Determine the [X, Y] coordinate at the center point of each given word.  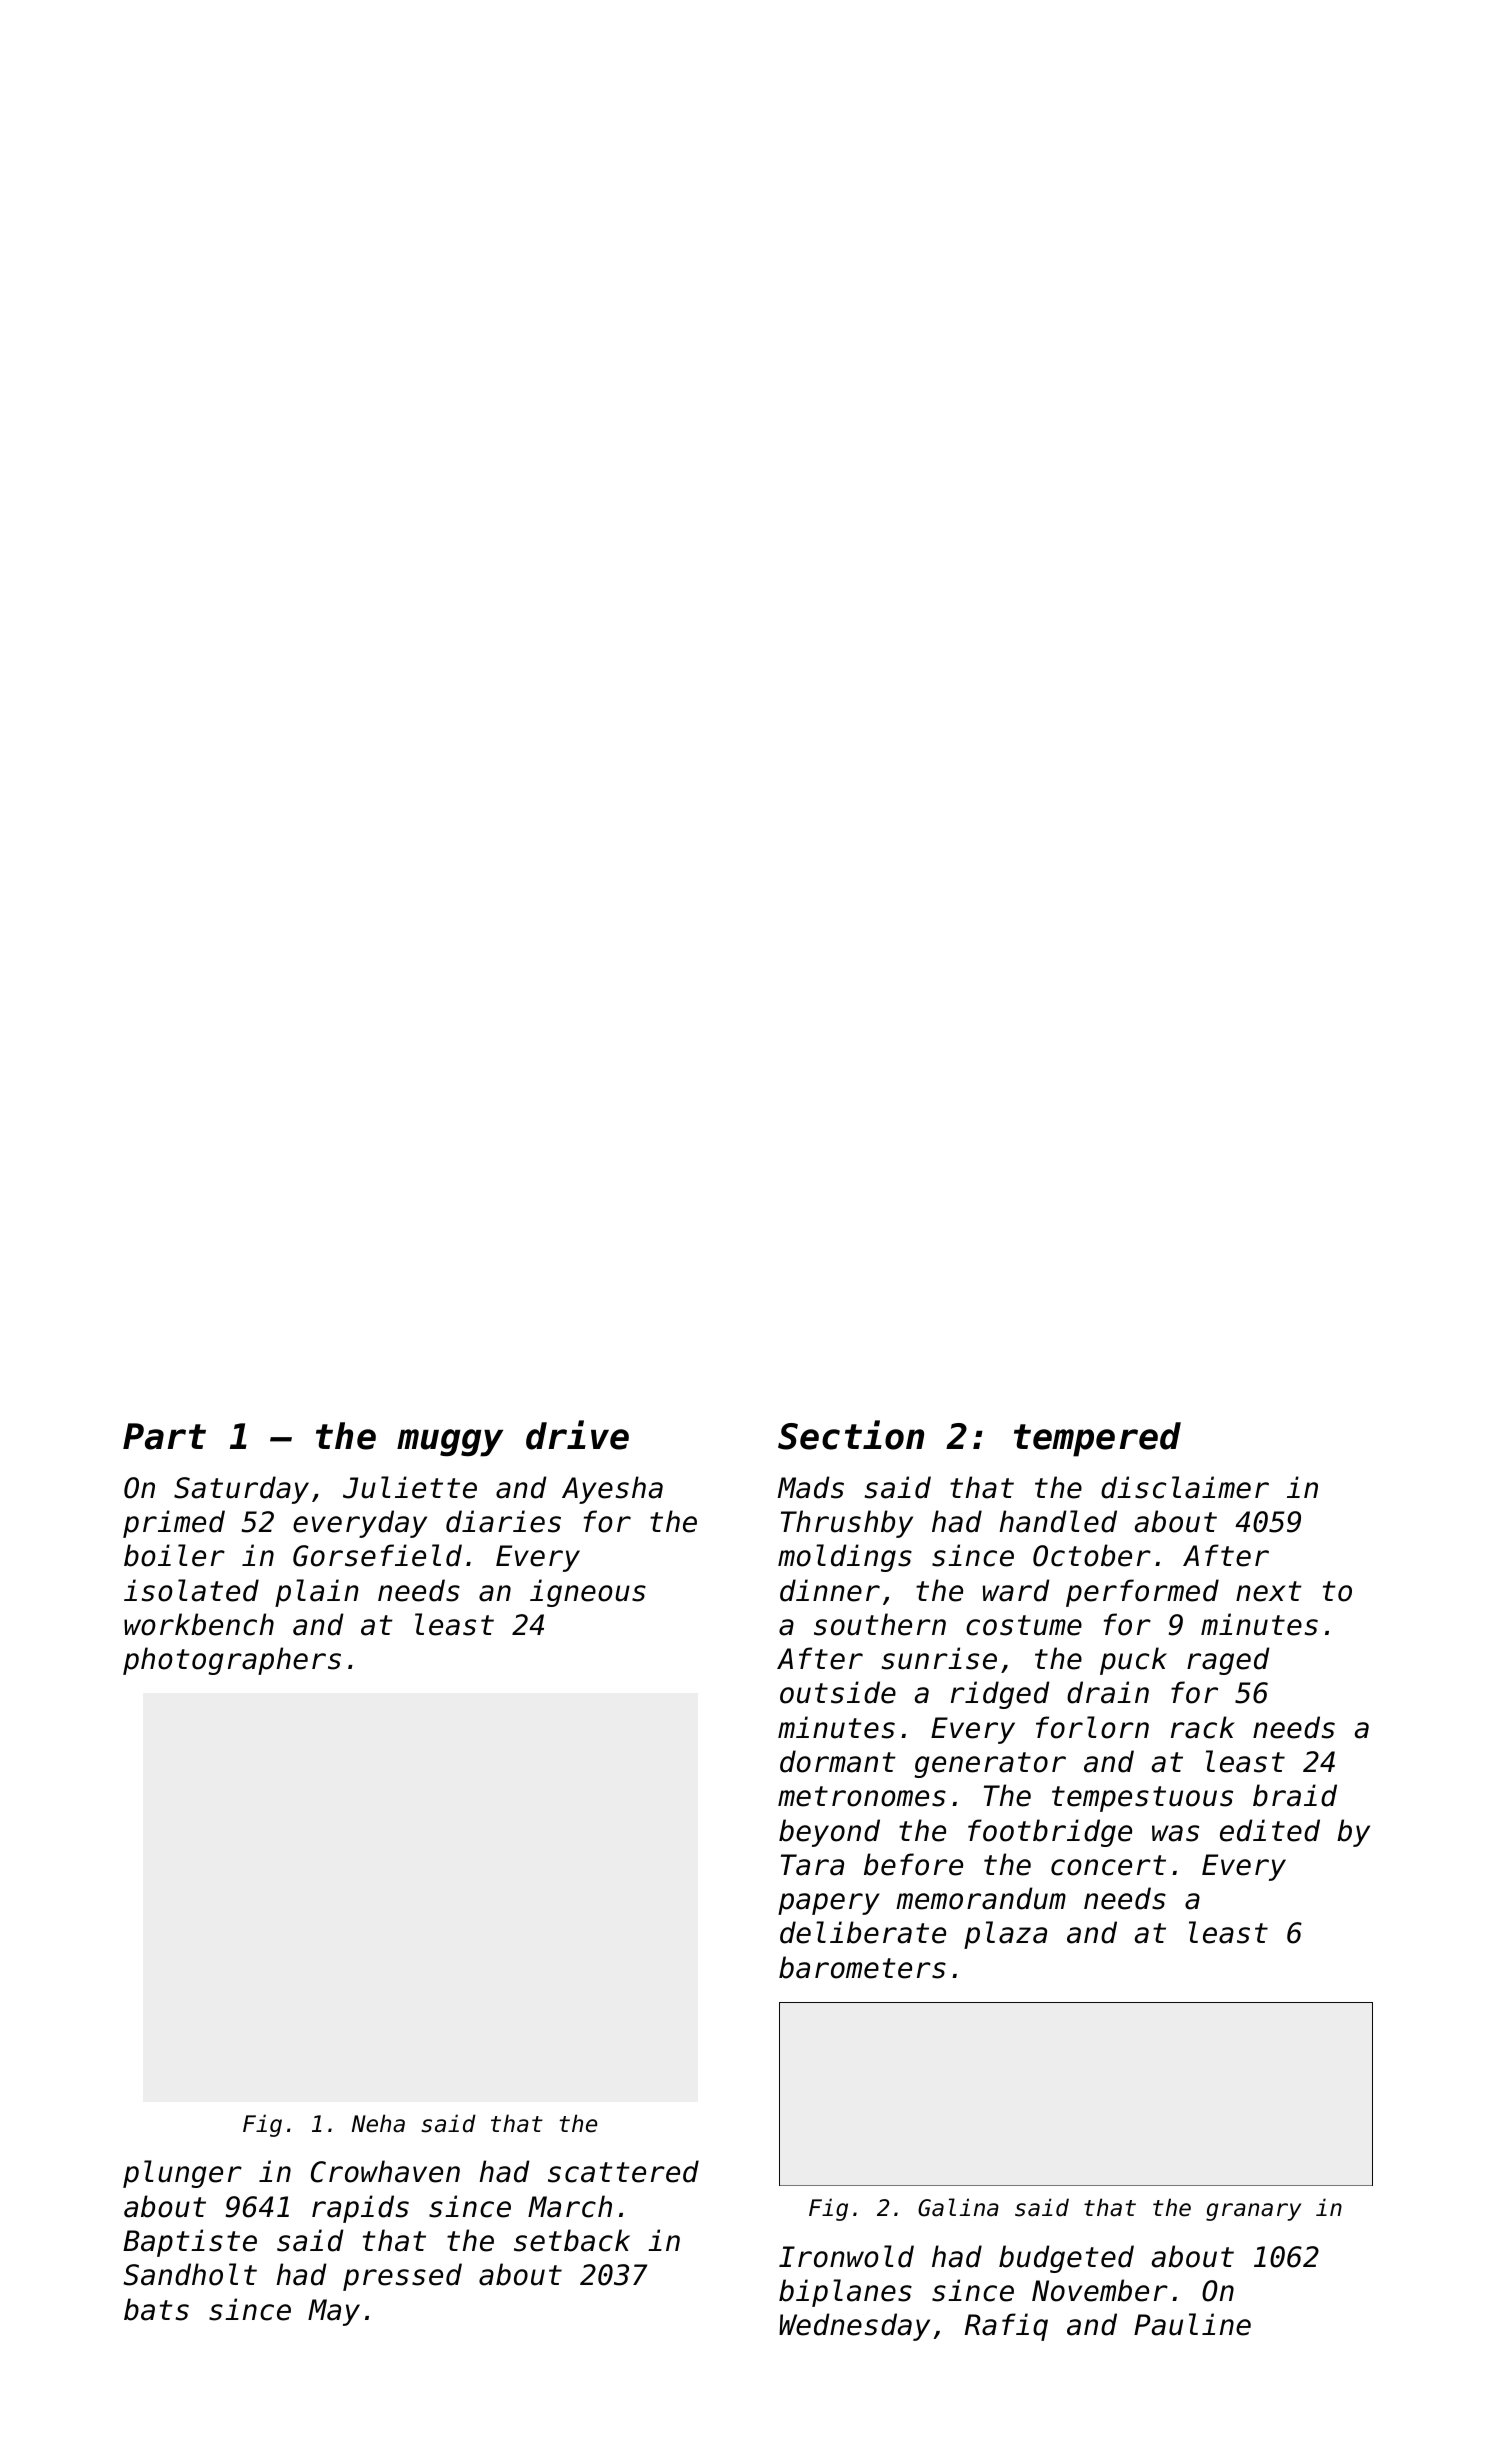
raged [1228, 1661]
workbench [199, 1624]
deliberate [863, 1932]
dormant [838, 1761]
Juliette [410, 1487]
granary [1253, 2212]
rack [1203, 1727]
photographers [232, 1661]
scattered [623, 2171]
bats [156, 2309]
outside [838, 1692]
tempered [1097, 1439]
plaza [1005, 1935]
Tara [812, 1865]
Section [851, 1435]
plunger [182, 2174]
